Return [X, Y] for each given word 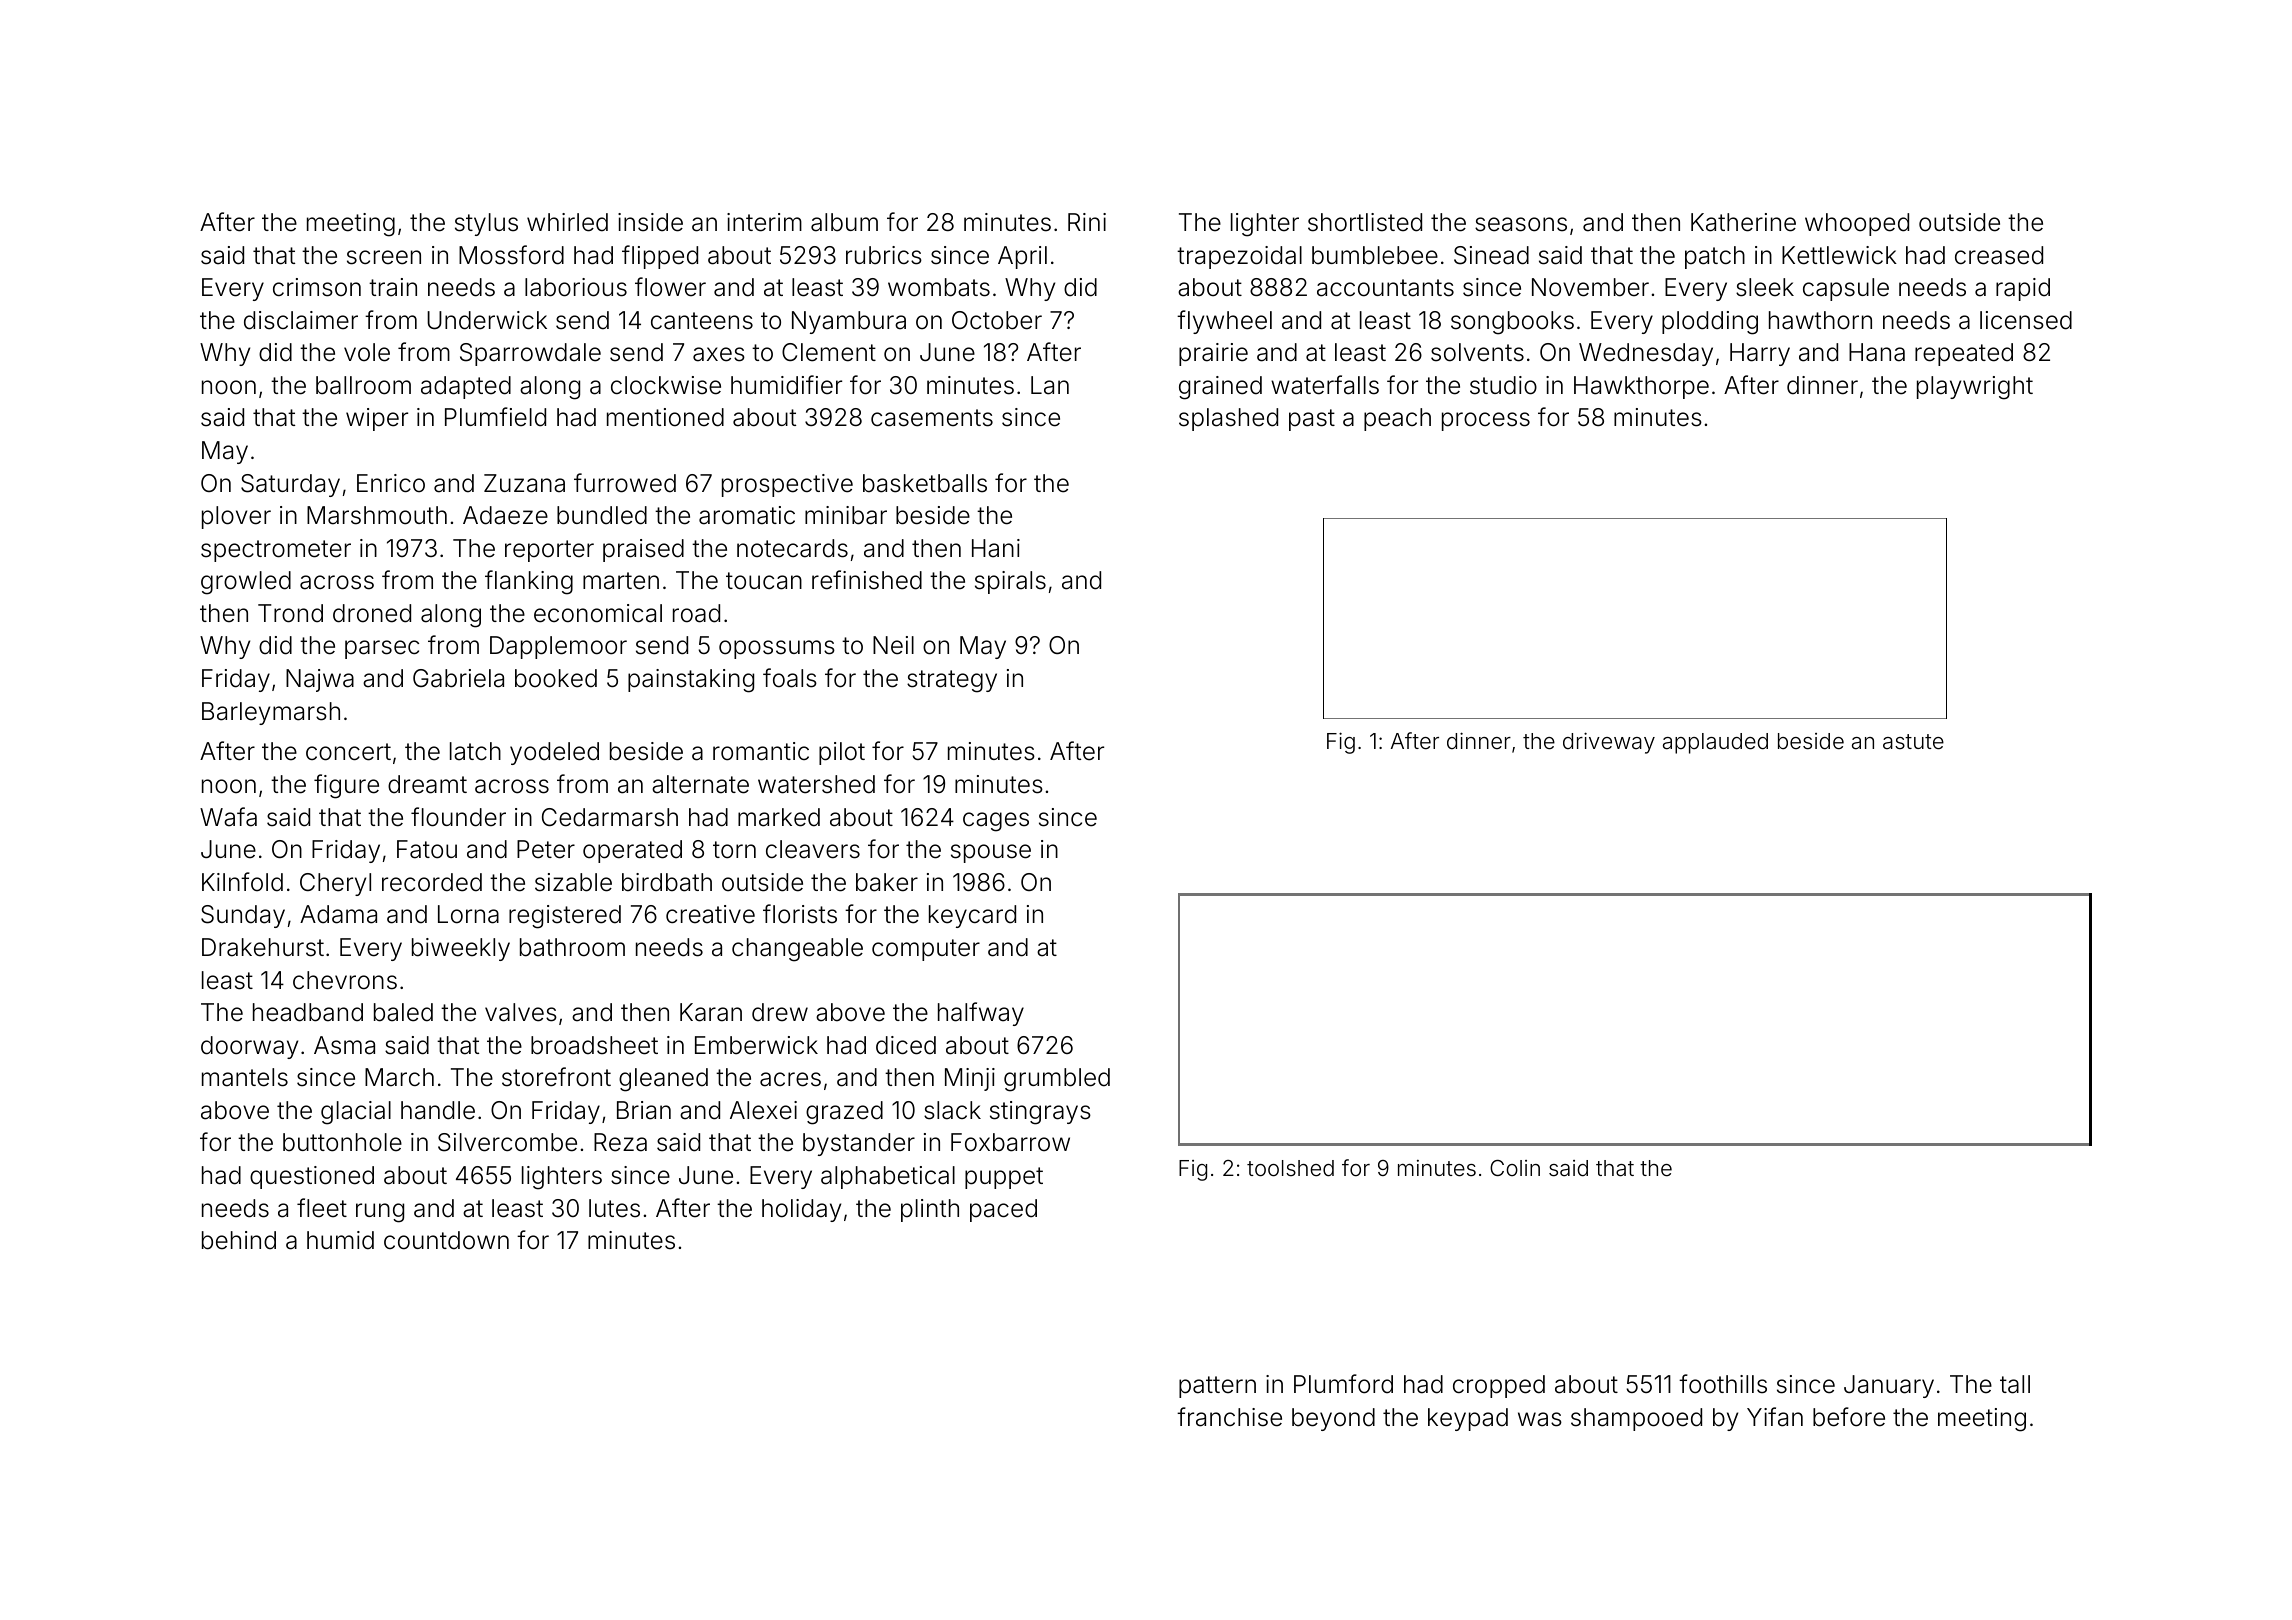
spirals [1010, 582]
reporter [549, 551]
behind [239, 1240]
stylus [486, 224]
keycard [972, 916]
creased [1999, 255]
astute [1913, 742]
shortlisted [1365, 222]
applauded [1715, 743]
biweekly [461, 949]
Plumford [1343, 1384]
